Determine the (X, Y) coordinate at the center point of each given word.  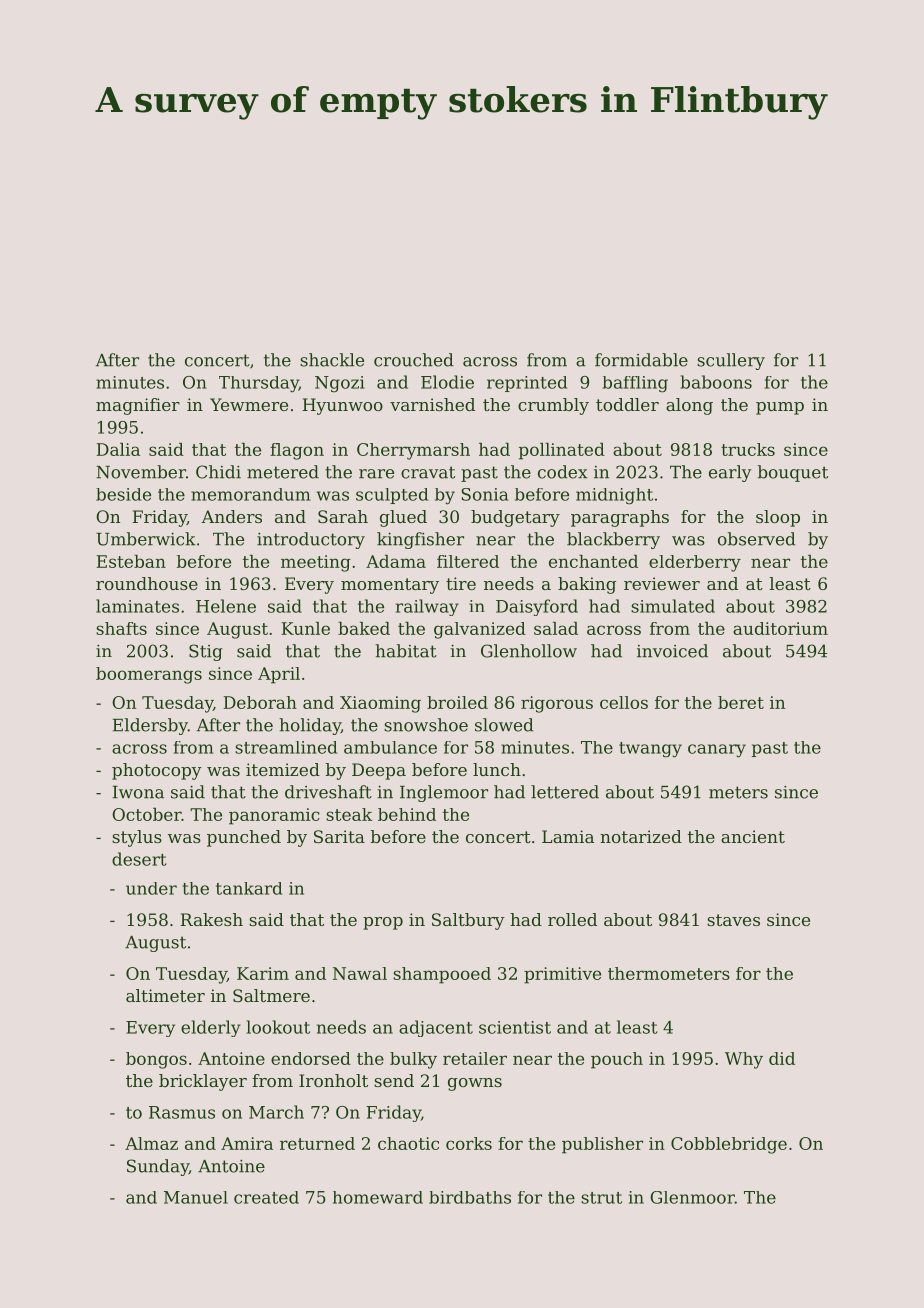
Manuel (196, 1197)
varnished (432, 404)
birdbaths (470, 1197)
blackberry (613, 540)
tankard (249, 888)
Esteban (131, 561)
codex (563, 472)
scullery (731, 361)
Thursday (259, 384)
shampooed (442, 975)
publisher (602, 1145)
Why (744, 1060)
